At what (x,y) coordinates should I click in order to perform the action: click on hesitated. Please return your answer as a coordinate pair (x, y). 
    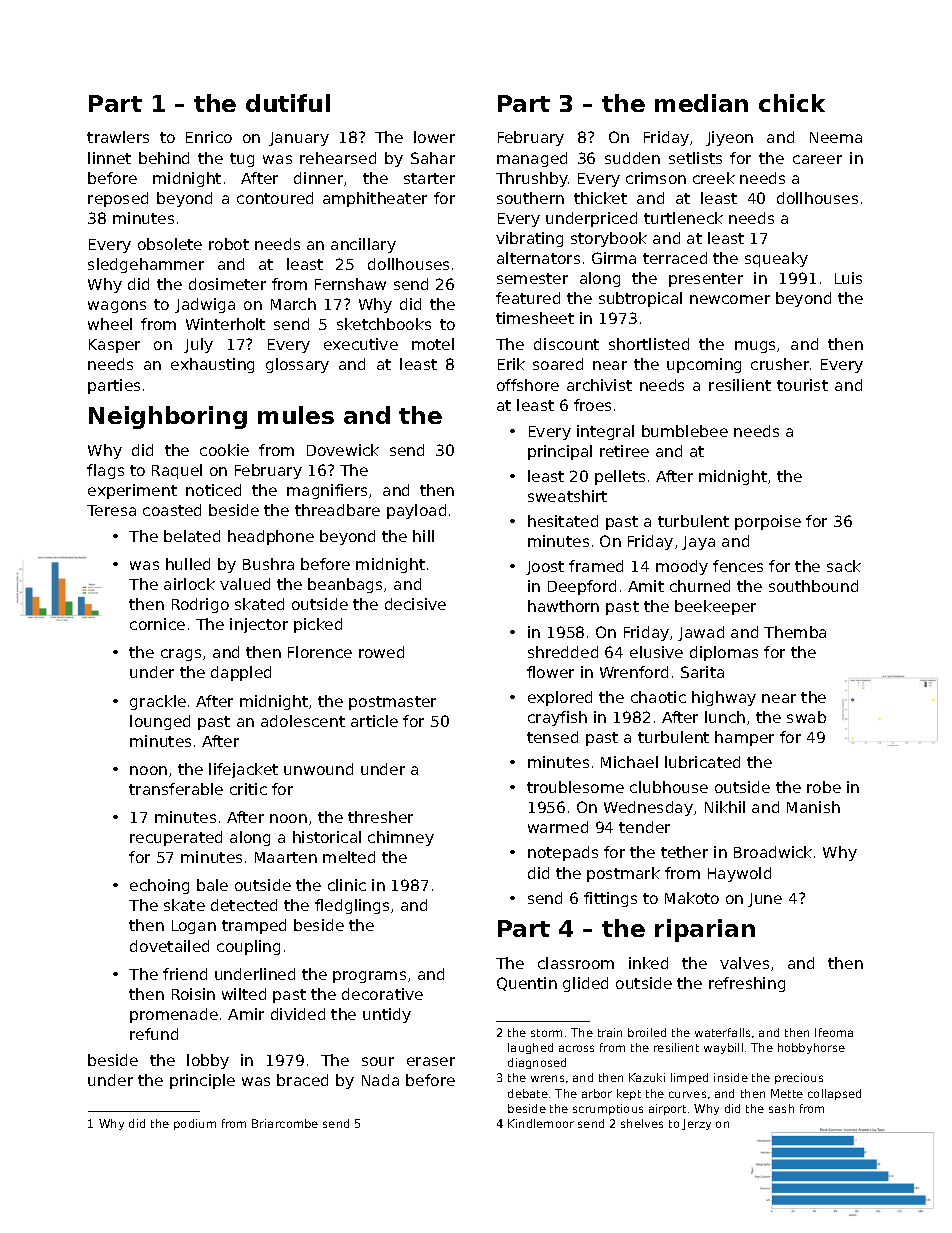
    Looking at the image, I should click on (563, 521).
